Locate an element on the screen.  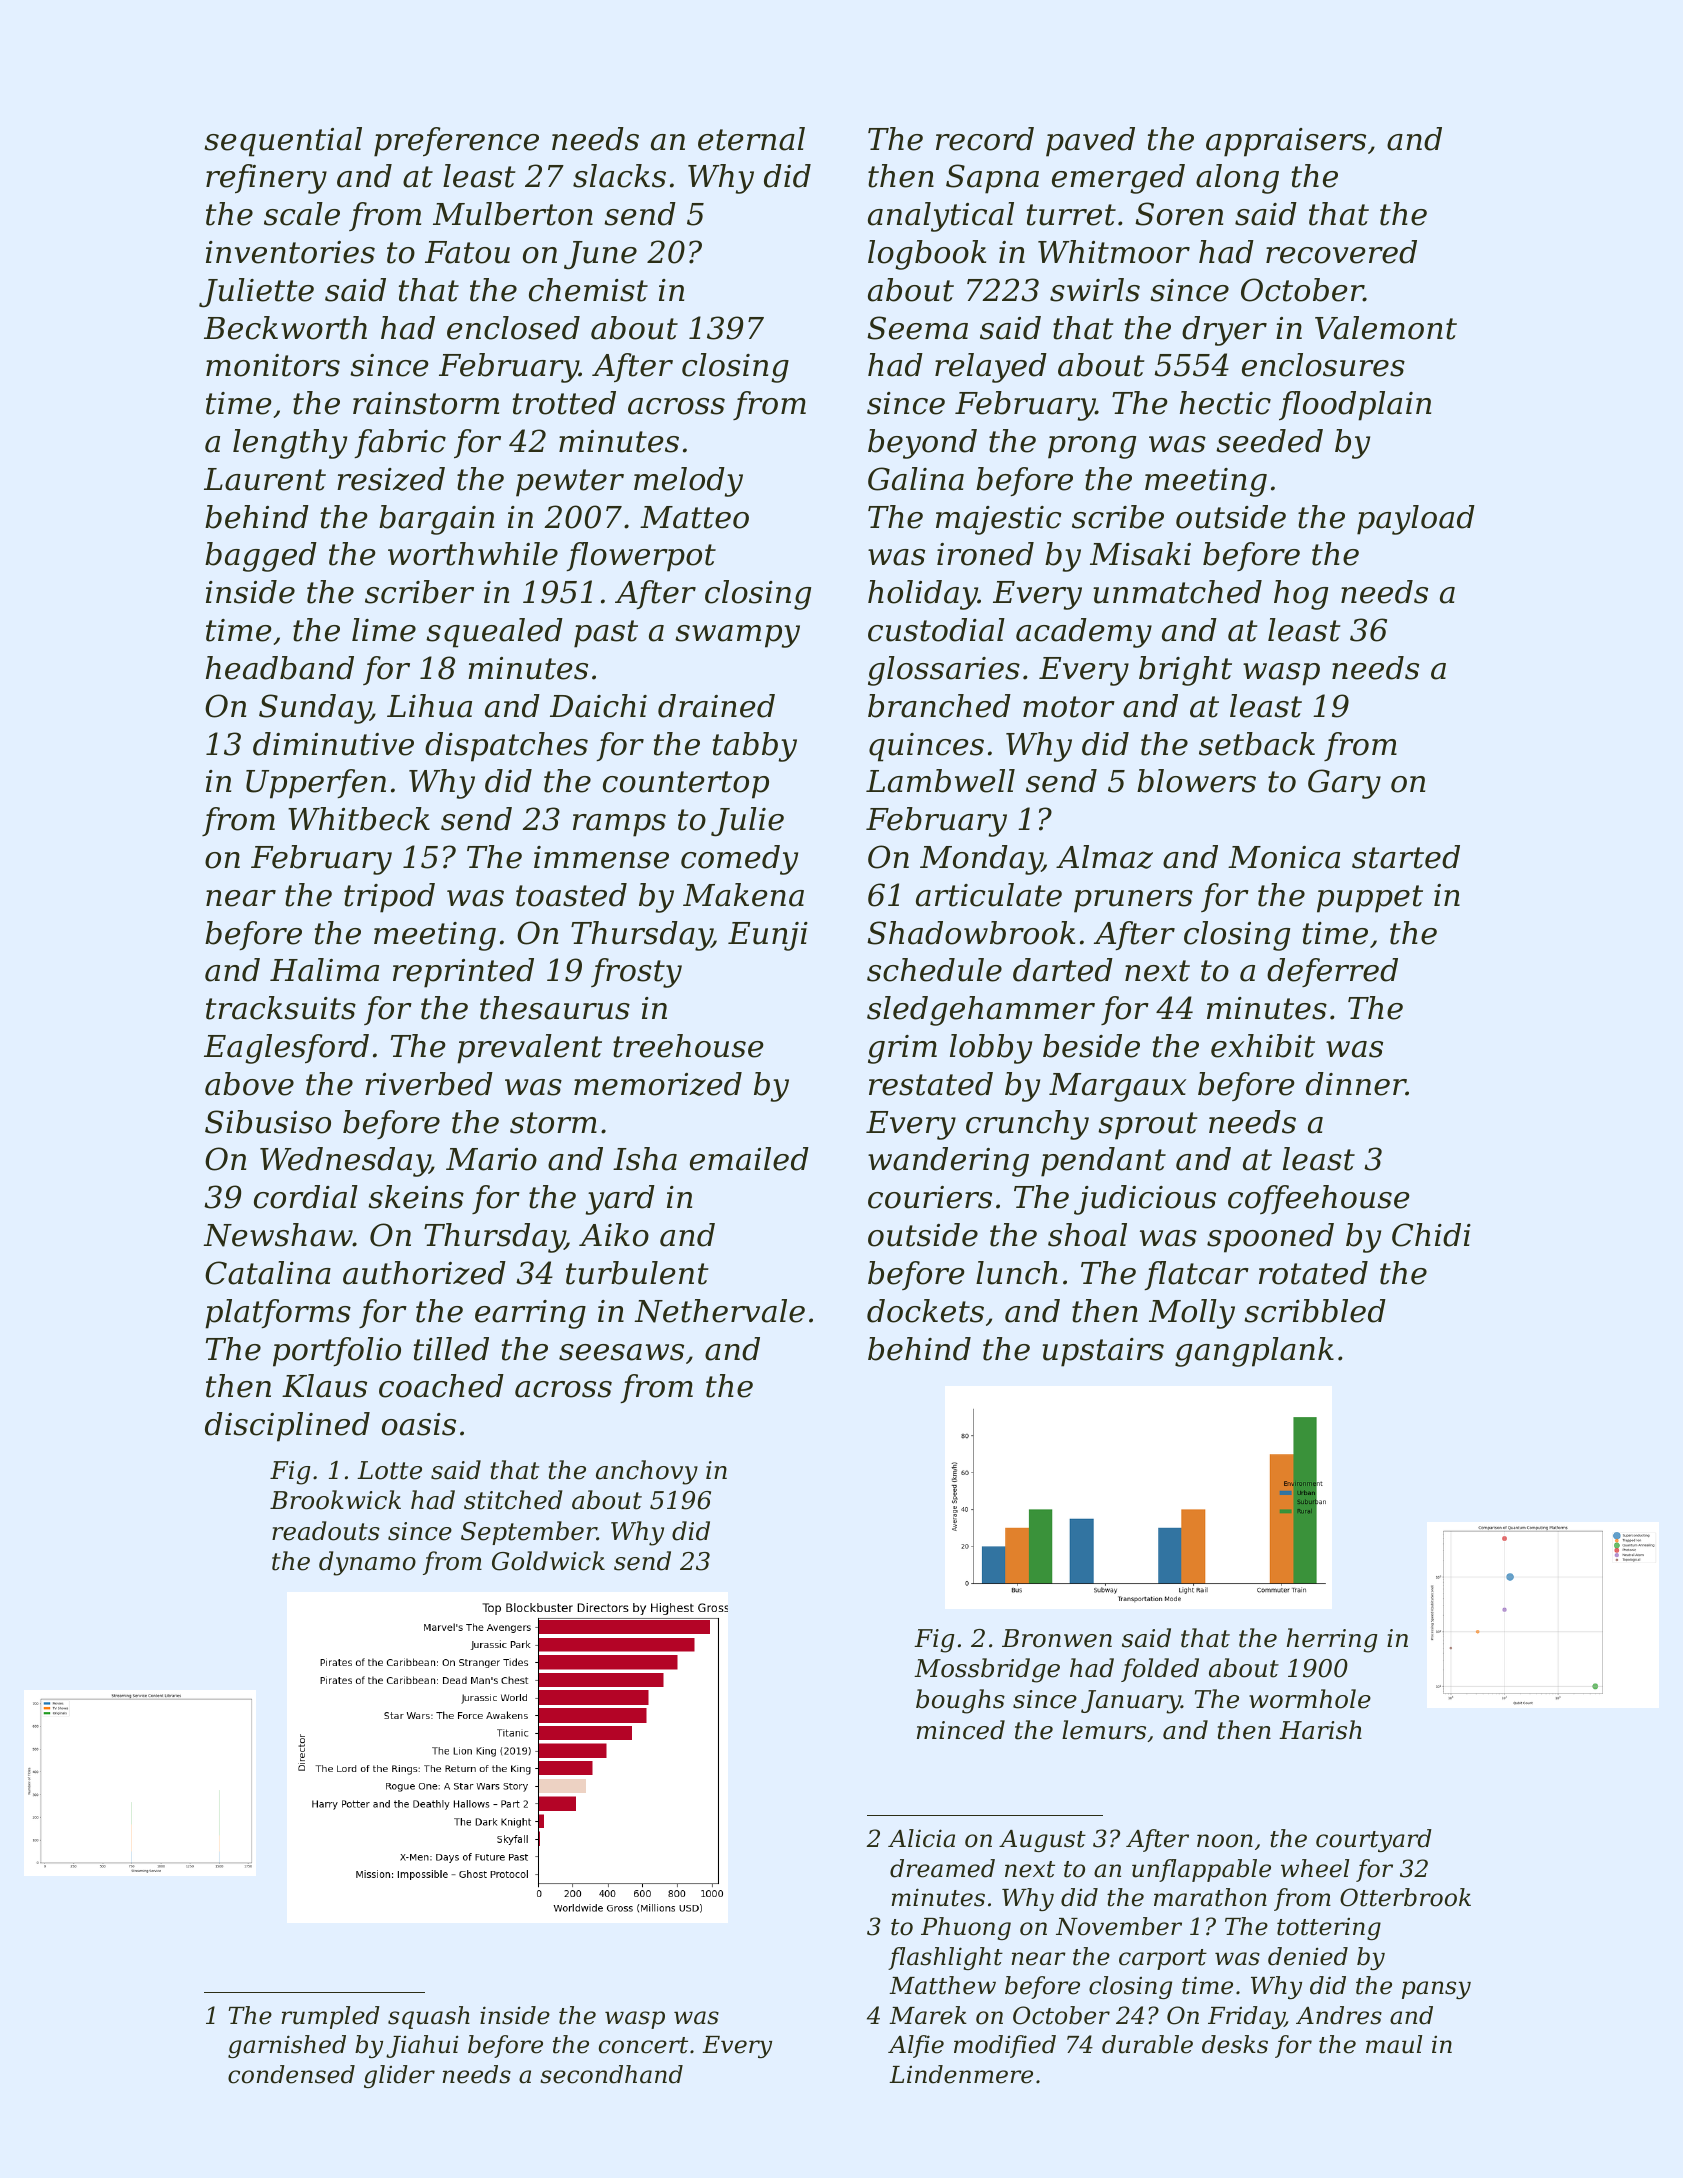
Lindenmere is located at coordinates (961, 2074).
